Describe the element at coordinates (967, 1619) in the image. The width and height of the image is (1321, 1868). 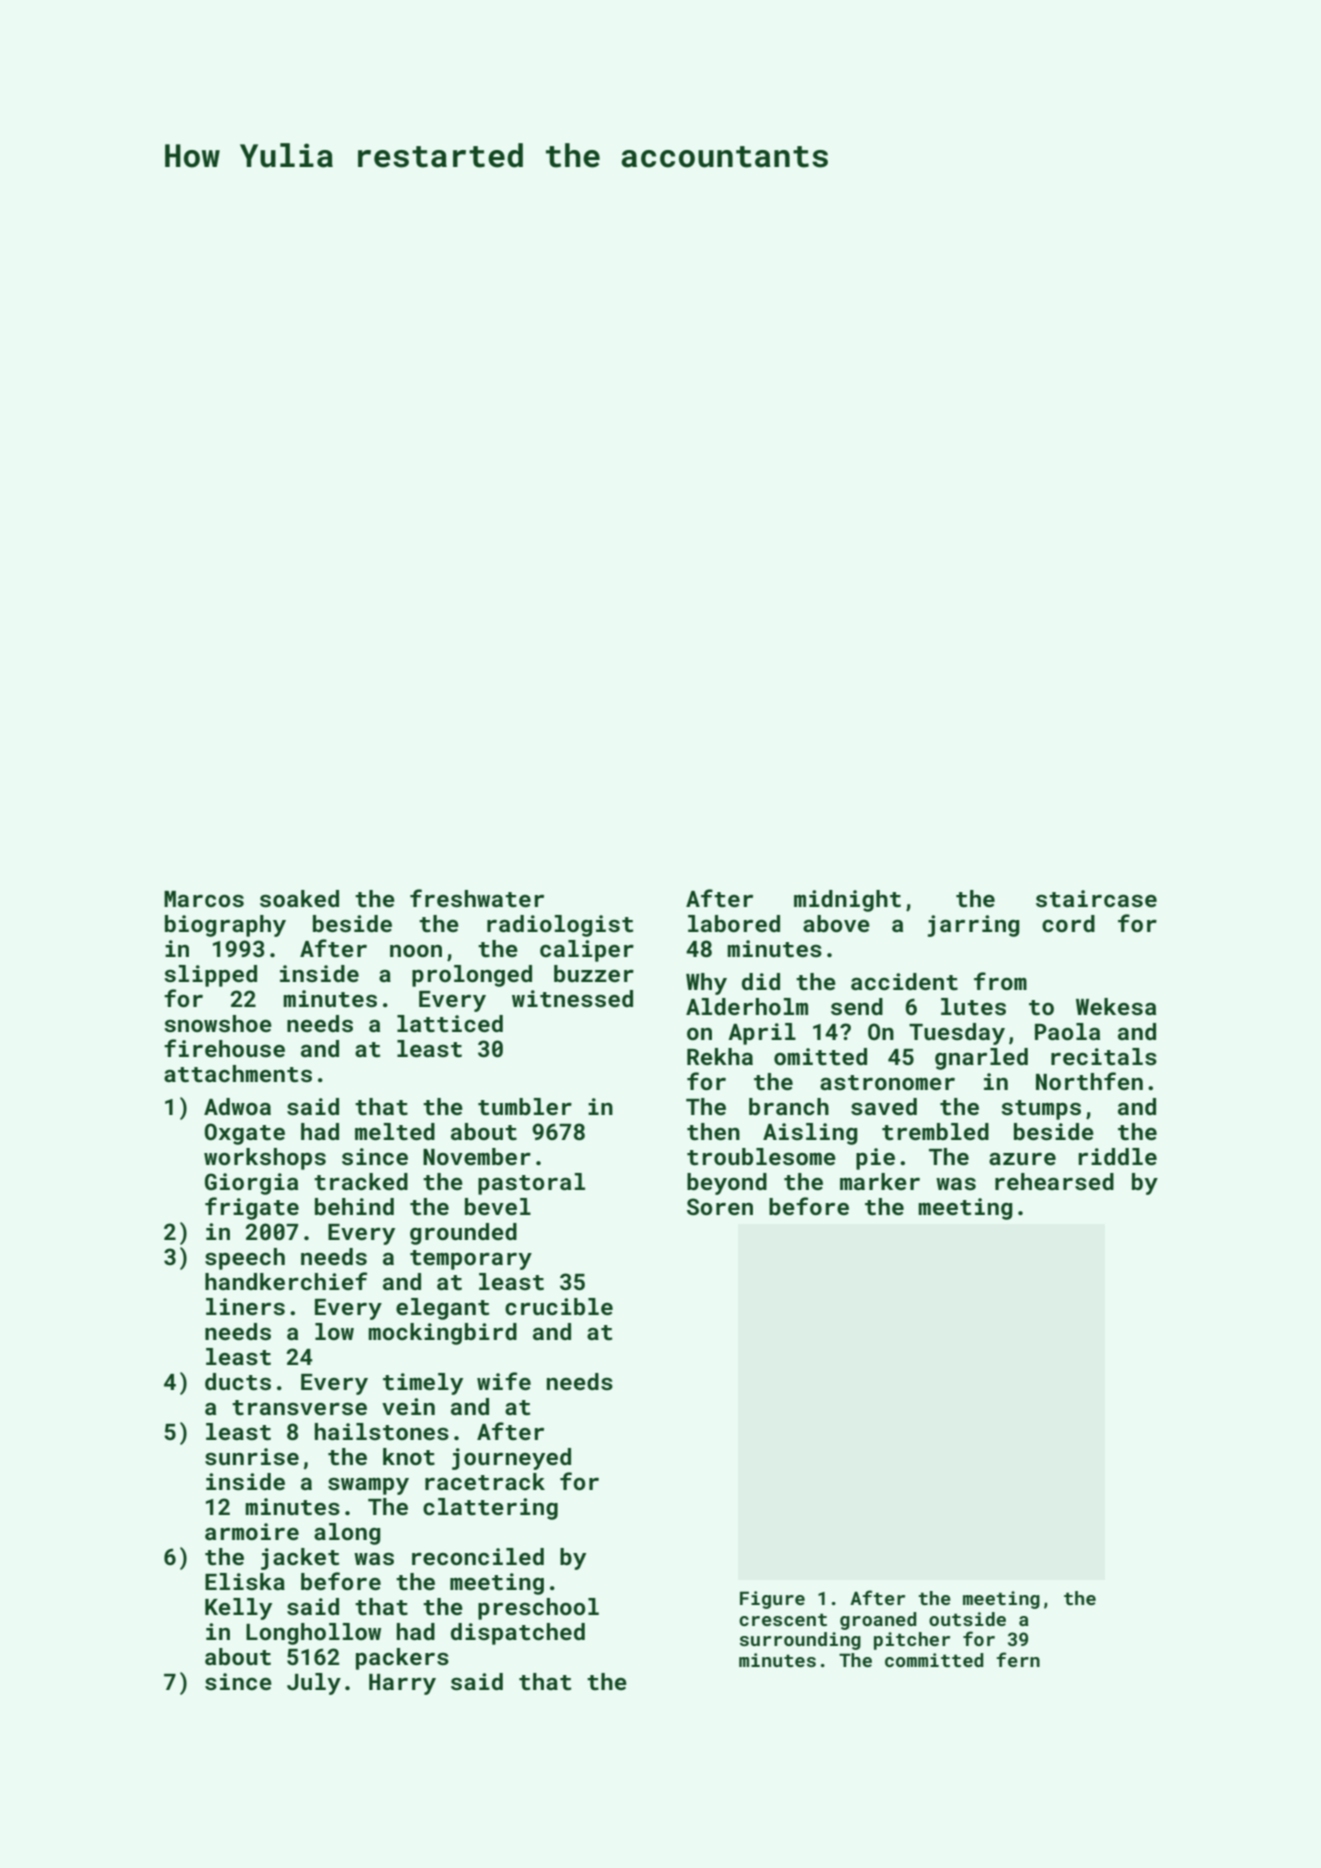
I see `outside` at that location.
